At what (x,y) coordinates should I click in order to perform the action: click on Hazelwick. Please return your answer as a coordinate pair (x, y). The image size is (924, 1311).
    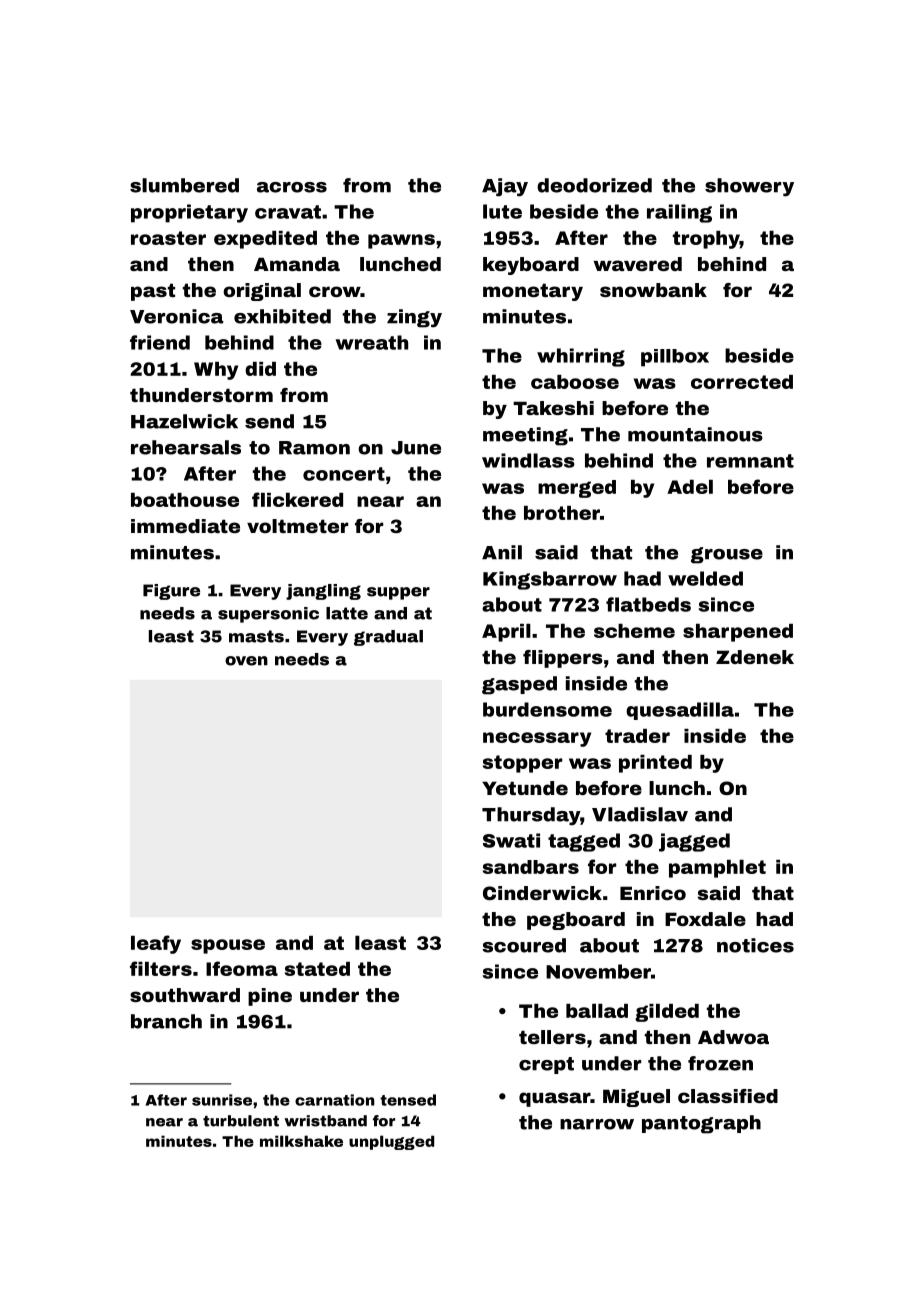
    Looking at the image, I should click on (184, 421).
